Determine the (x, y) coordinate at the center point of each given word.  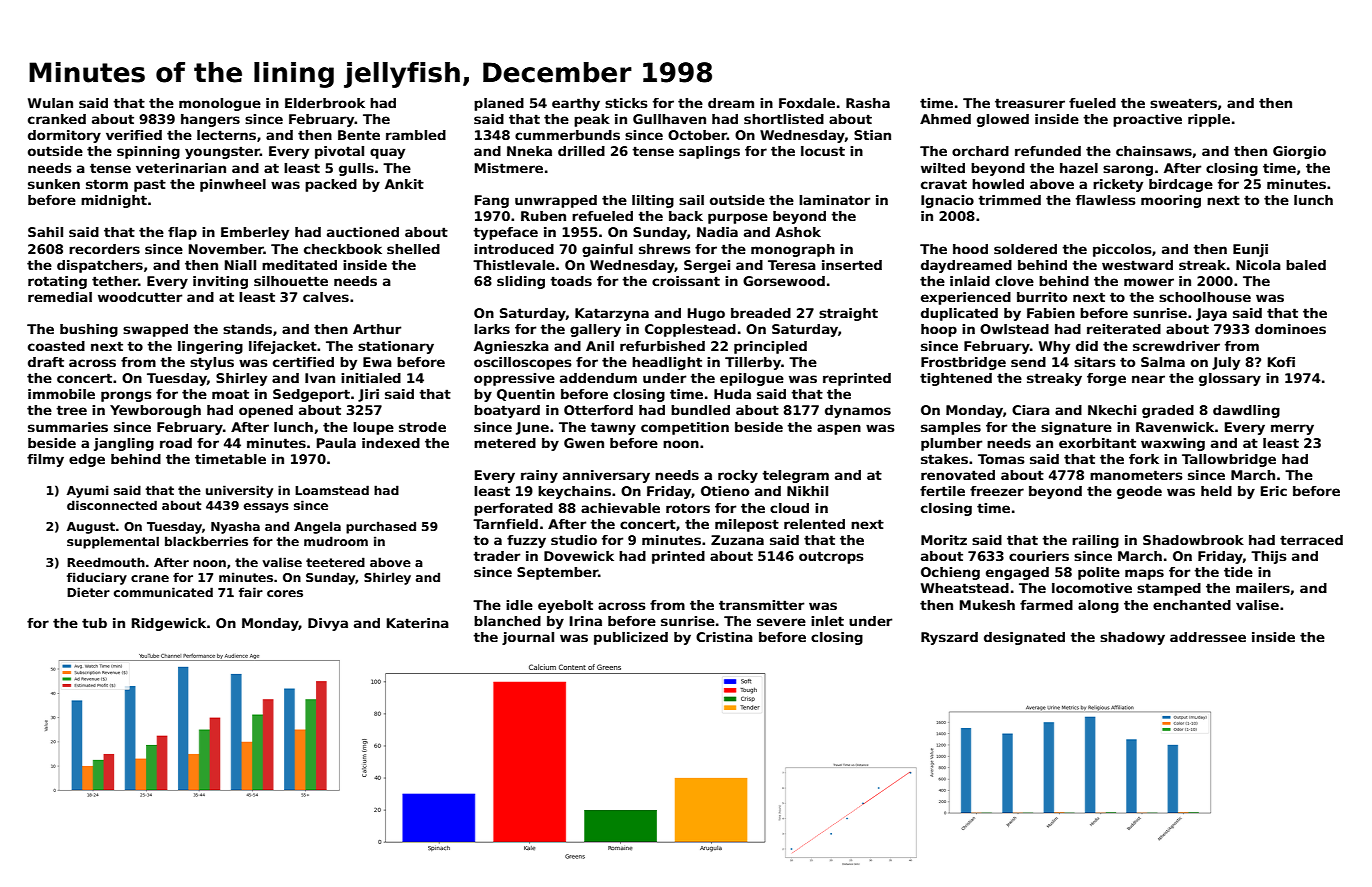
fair (251, 592)
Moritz (944, 540)
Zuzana (737, 540)
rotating (57, 282)
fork (1144, 459)
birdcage (1181, 185)
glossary (1230, 379)
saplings (709, 152)
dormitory (64, 136)
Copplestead (690, 330)
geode (1139, 492)
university (239, 491)
